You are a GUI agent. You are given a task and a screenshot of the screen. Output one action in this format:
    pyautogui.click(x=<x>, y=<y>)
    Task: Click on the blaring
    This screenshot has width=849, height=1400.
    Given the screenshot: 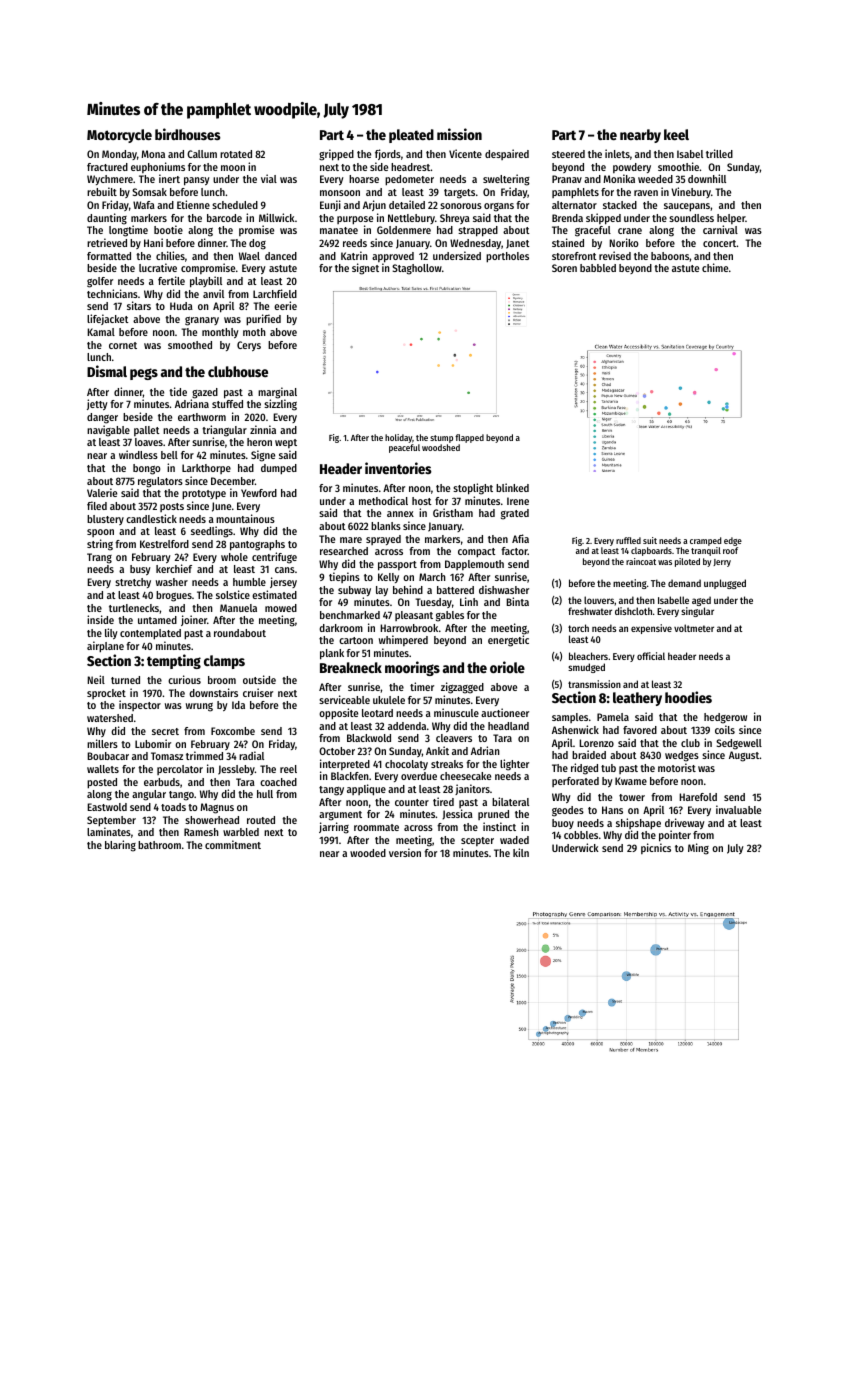 What is the action you would take?
    pyautogui.click(x=120, y=846)
